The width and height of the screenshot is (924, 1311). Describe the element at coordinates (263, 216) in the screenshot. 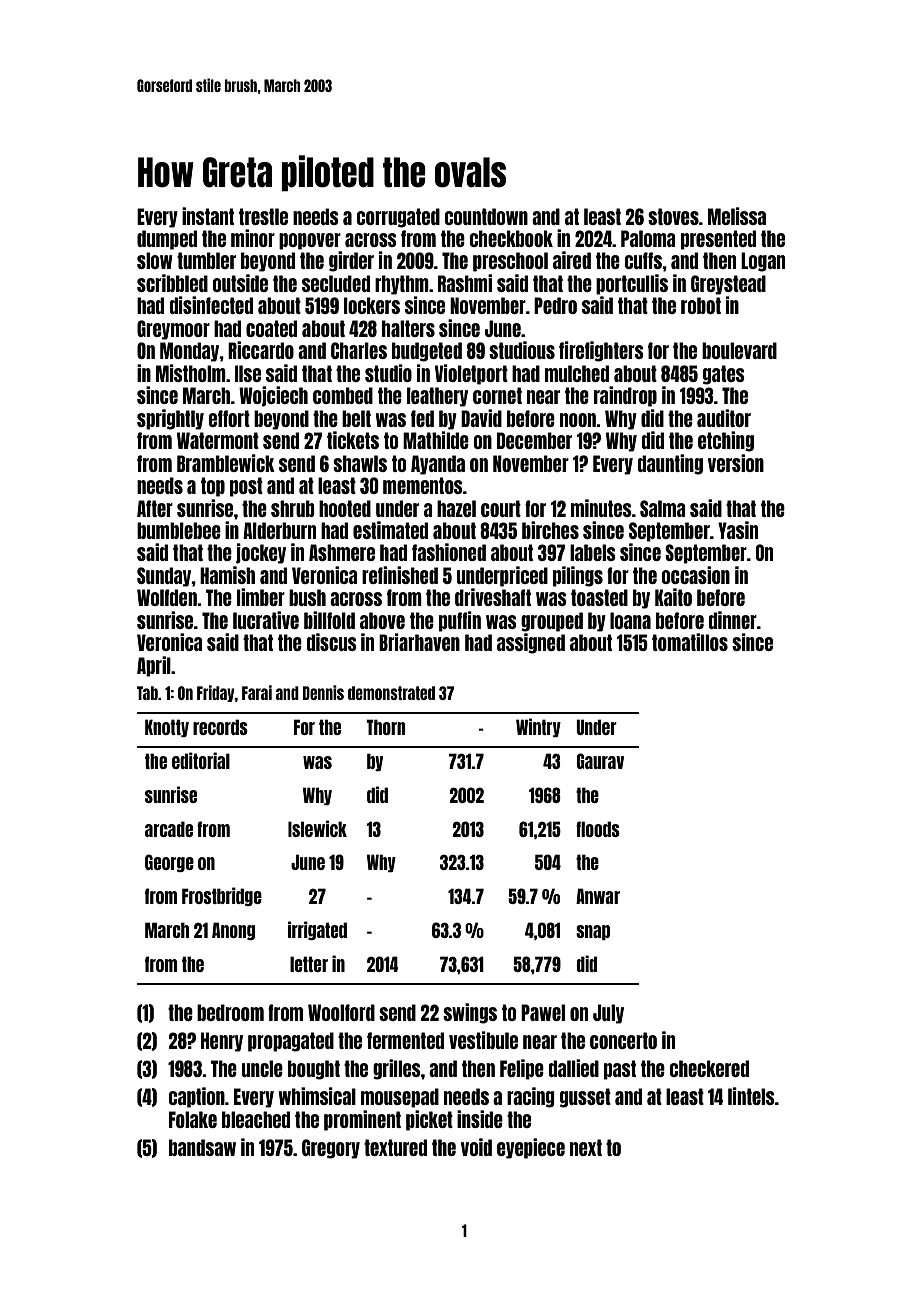

I see `trestle` at that location.
